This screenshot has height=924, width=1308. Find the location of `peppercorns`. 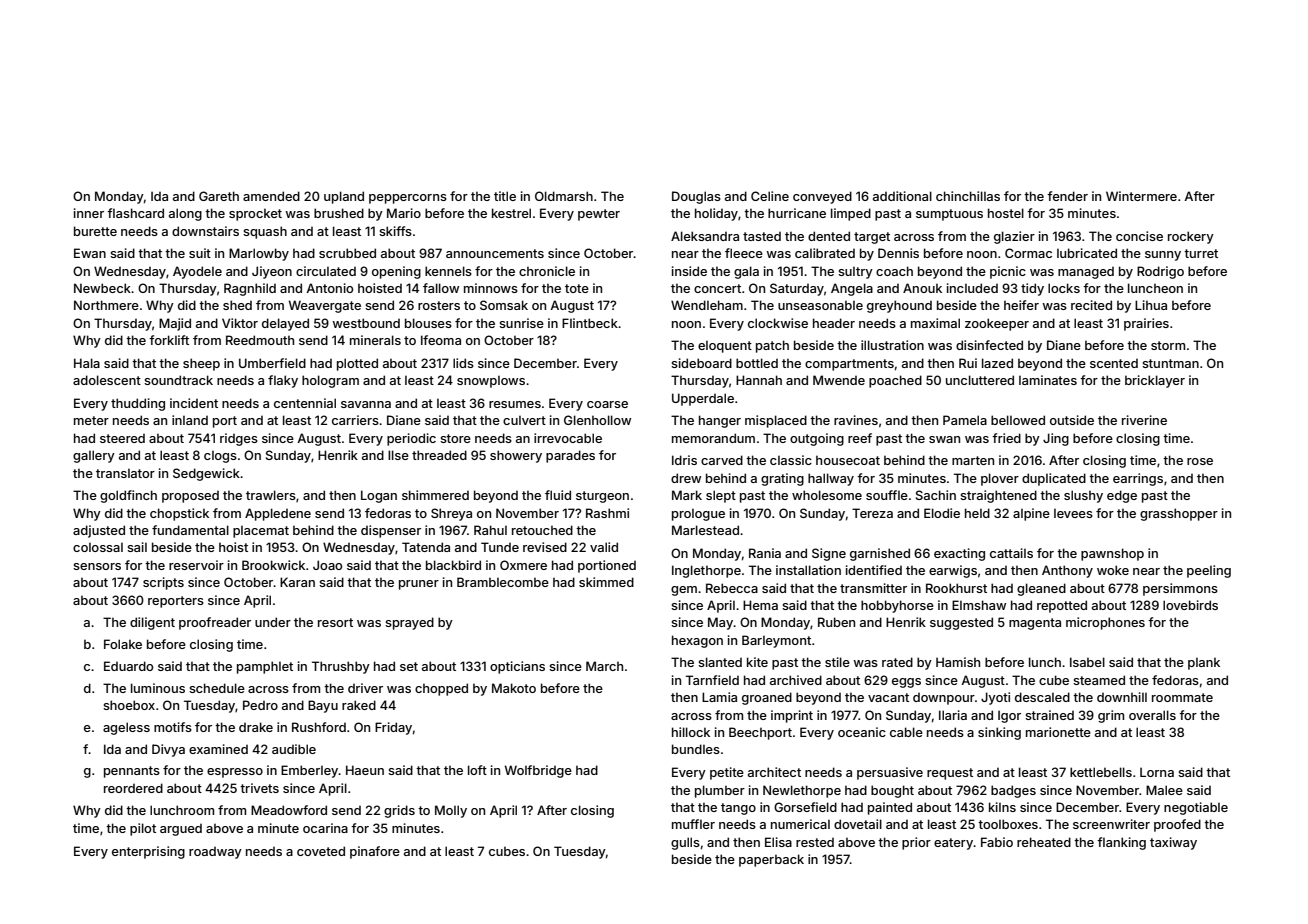

peppercorns is located at coordinates (408, 199).
